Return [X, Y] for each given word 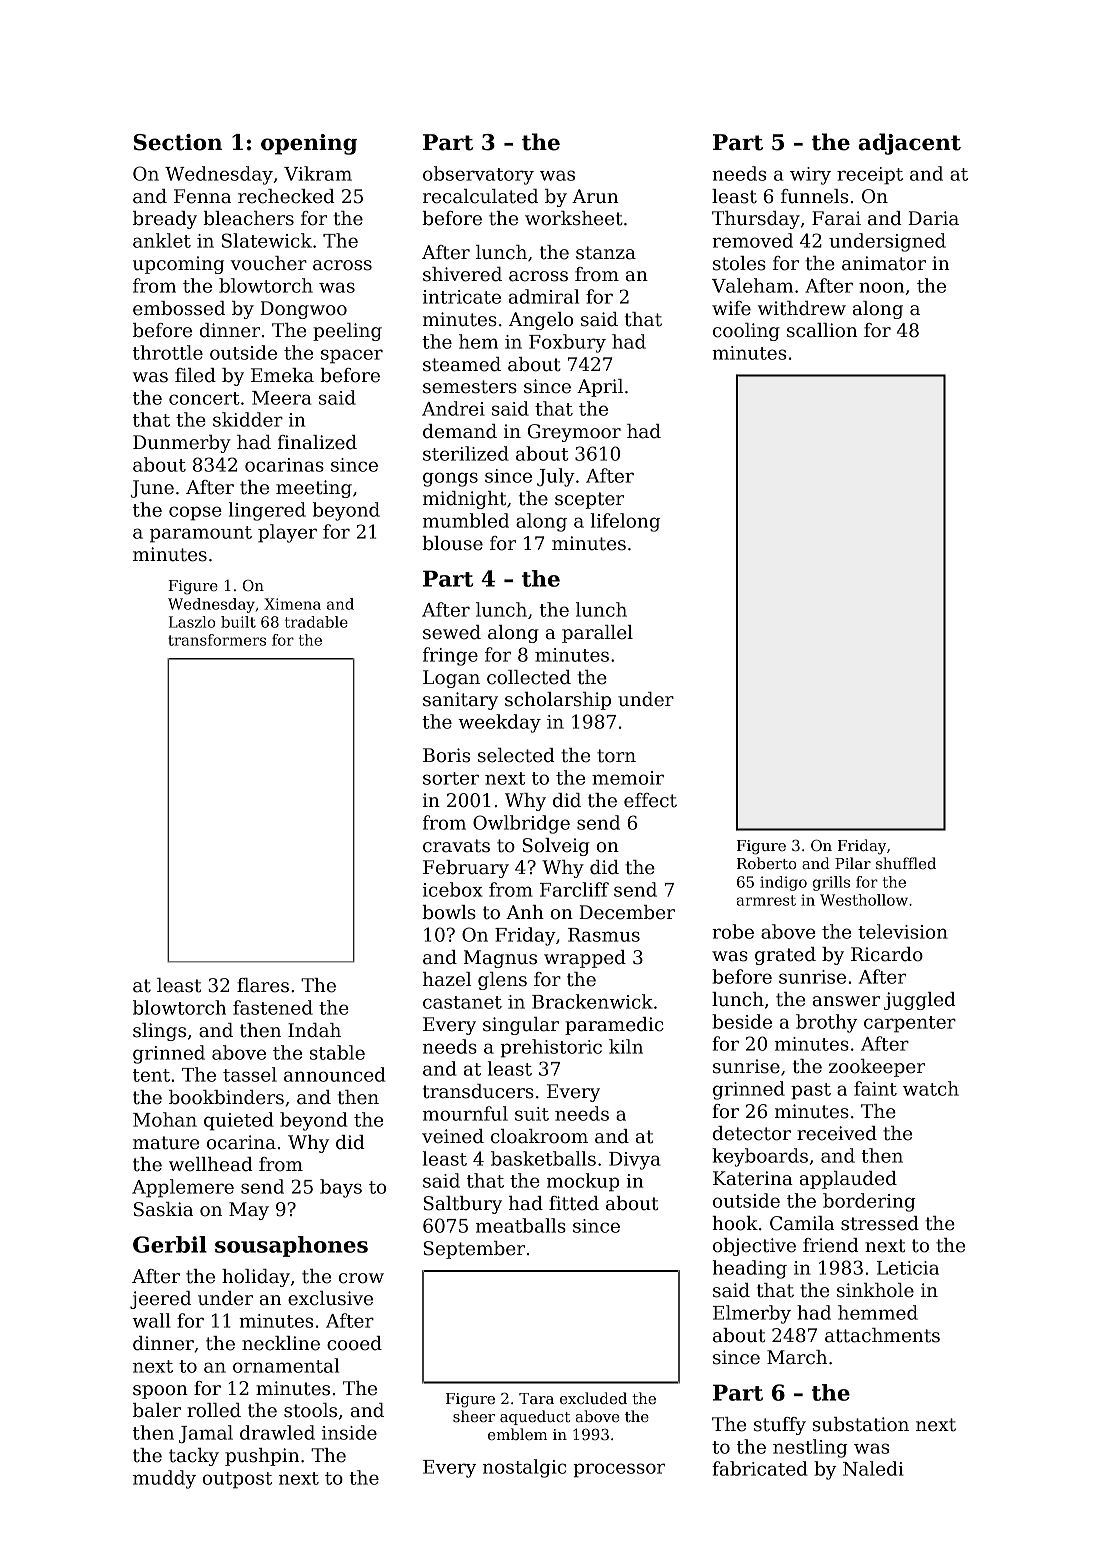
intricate [462, 297]
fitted [574, 1203]
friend [831, 1245]
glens [502, 981]
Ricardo [887, 954]
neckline [281, 1343]
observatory [478, 175]
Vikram [318, 173]
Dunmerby [182, 444]
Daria [933, 218]
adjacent [909, 144]
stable [337, 1052]
